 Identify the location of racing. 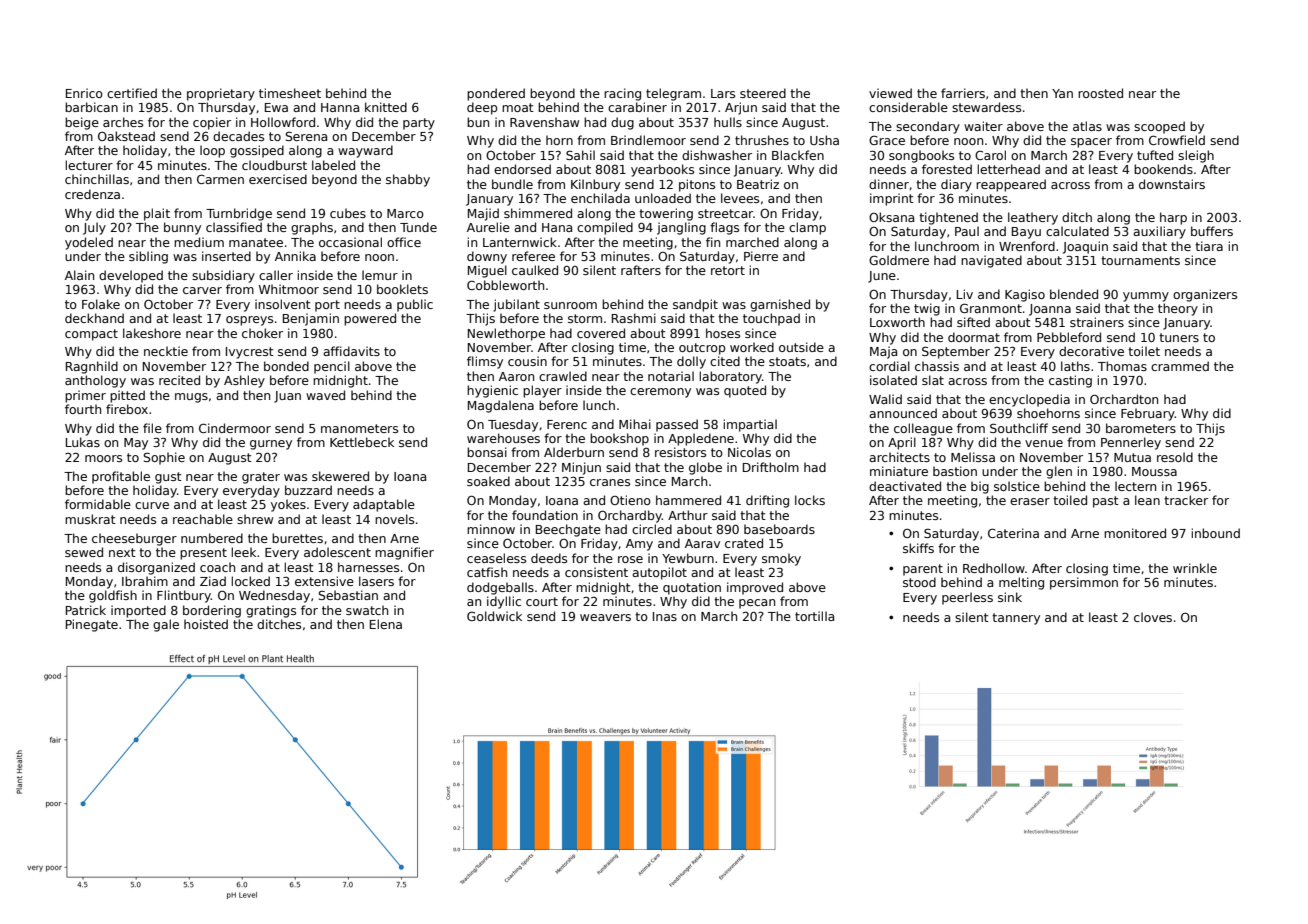
(622, 94).
